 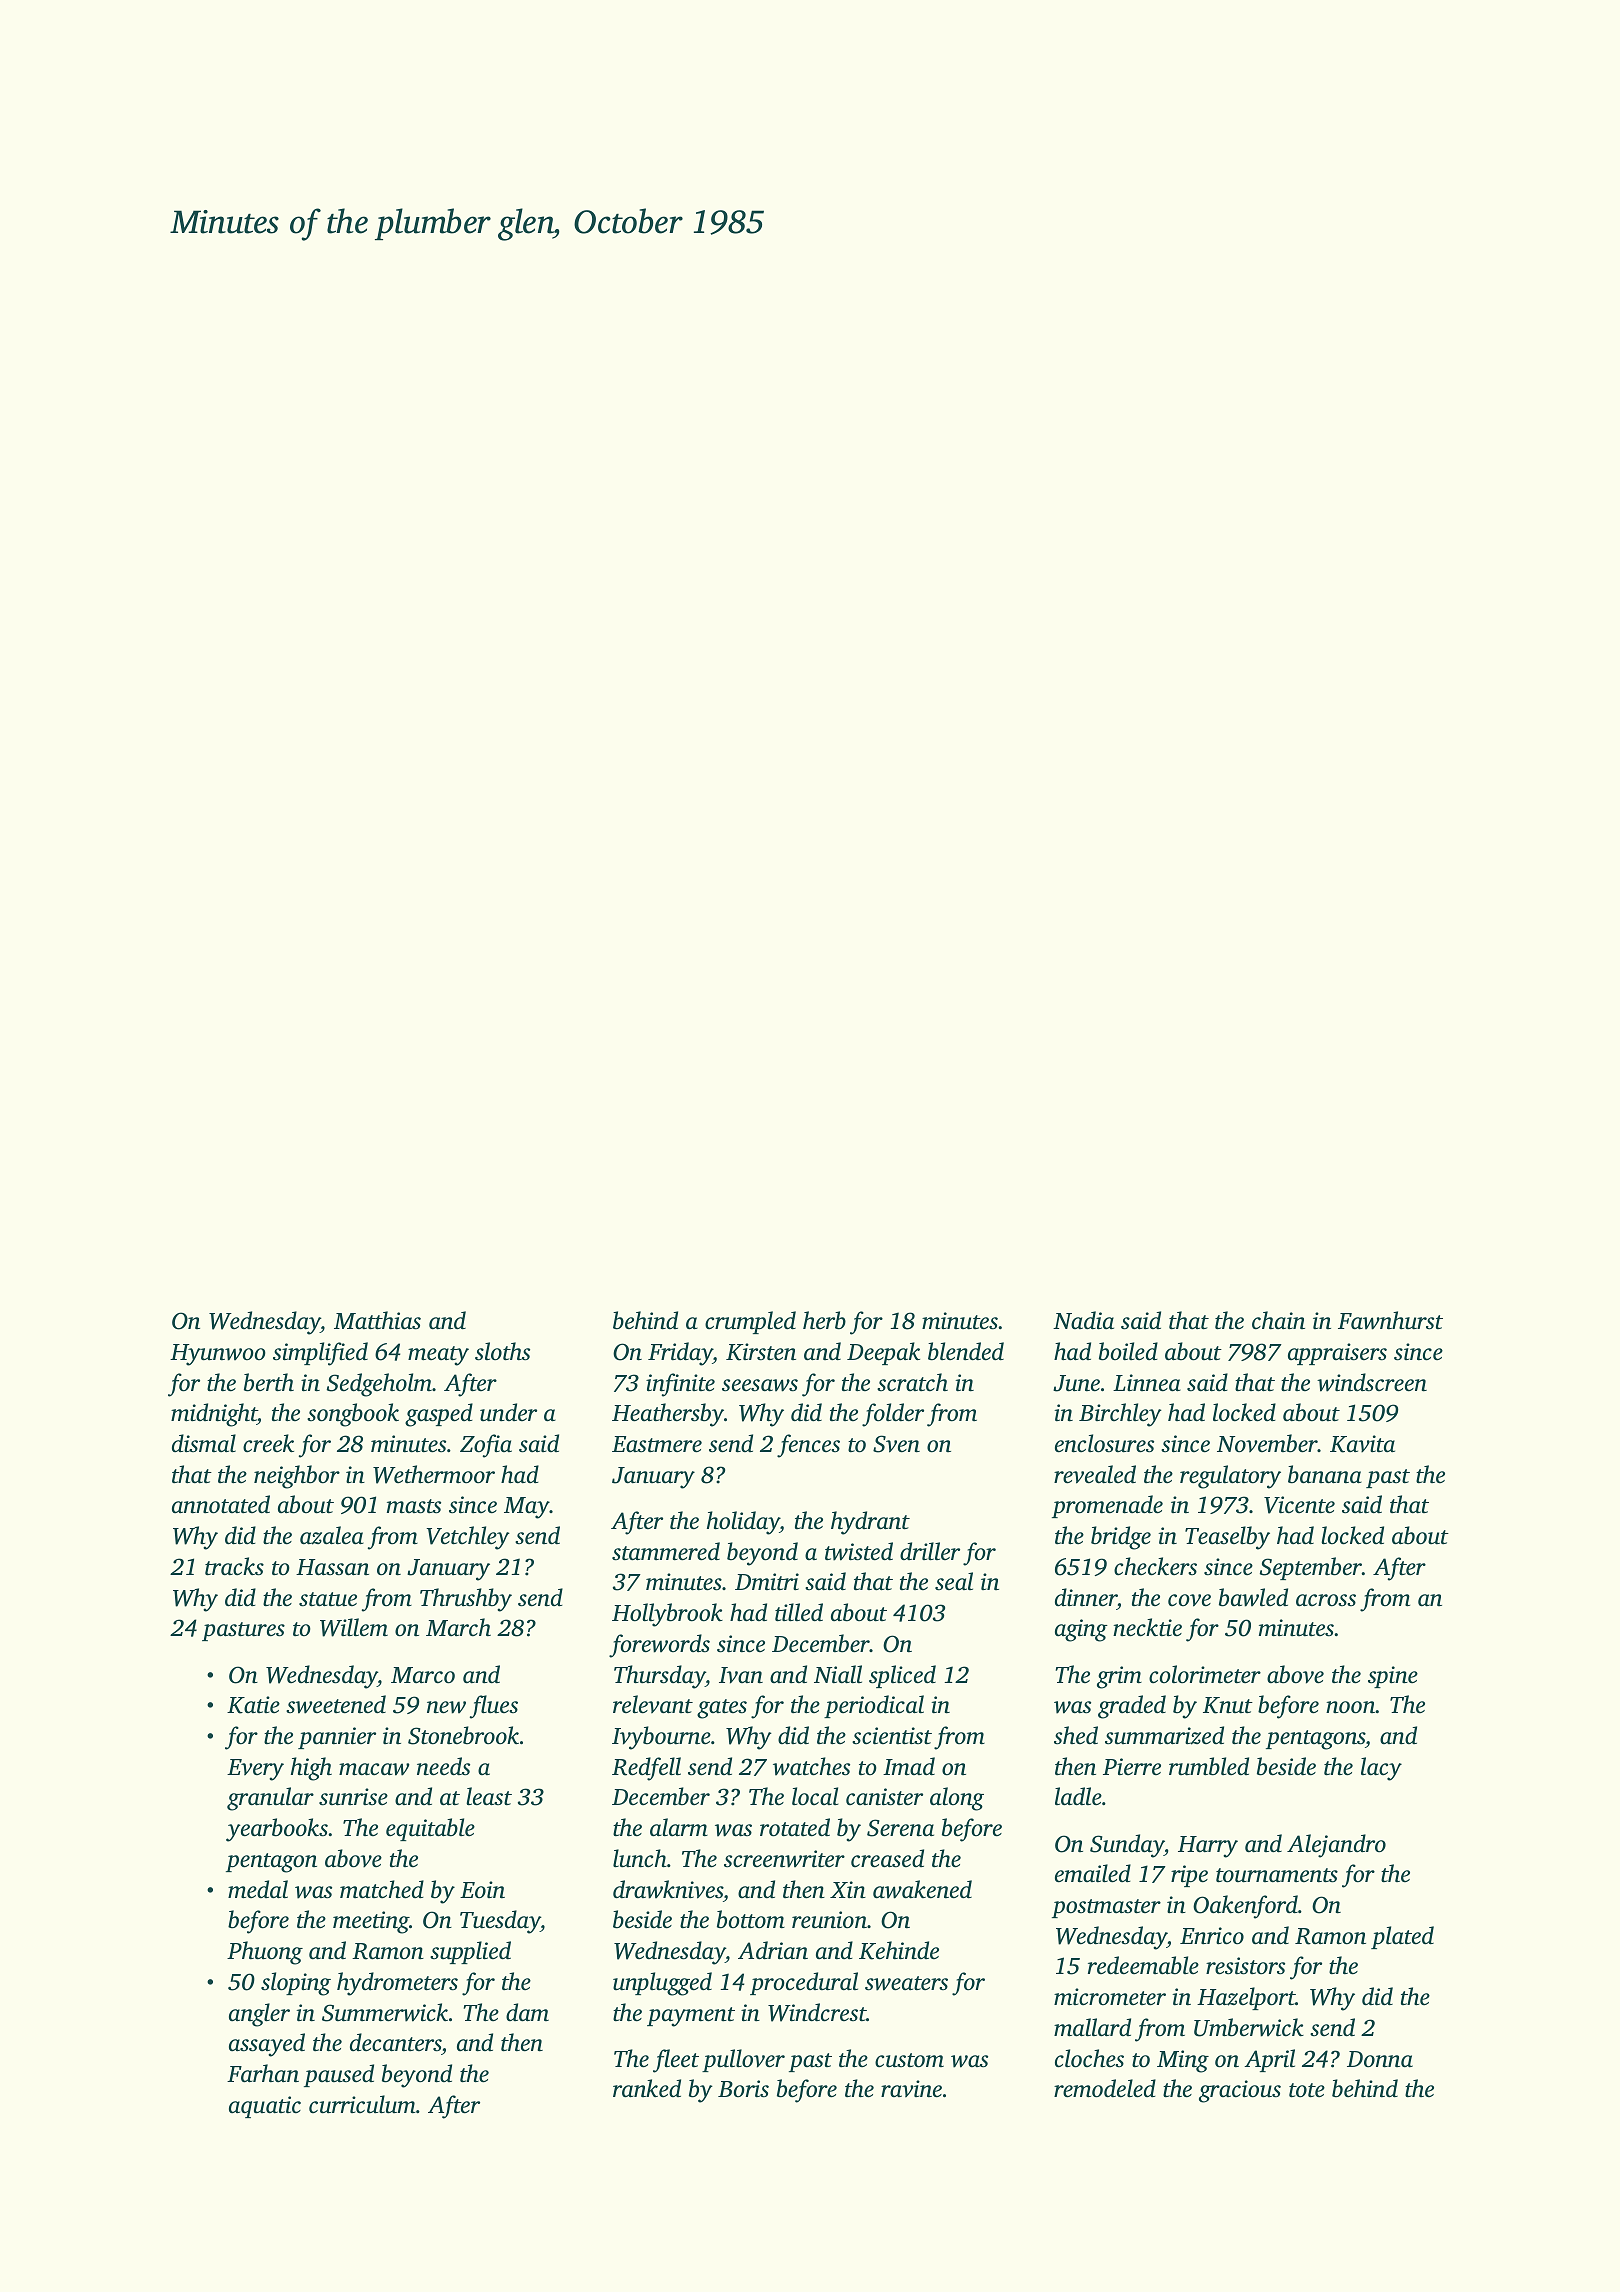 What do you see at coordinates (1189, 1876) in the document?
I see `ripe` at bounding box center [1189, 1876].
